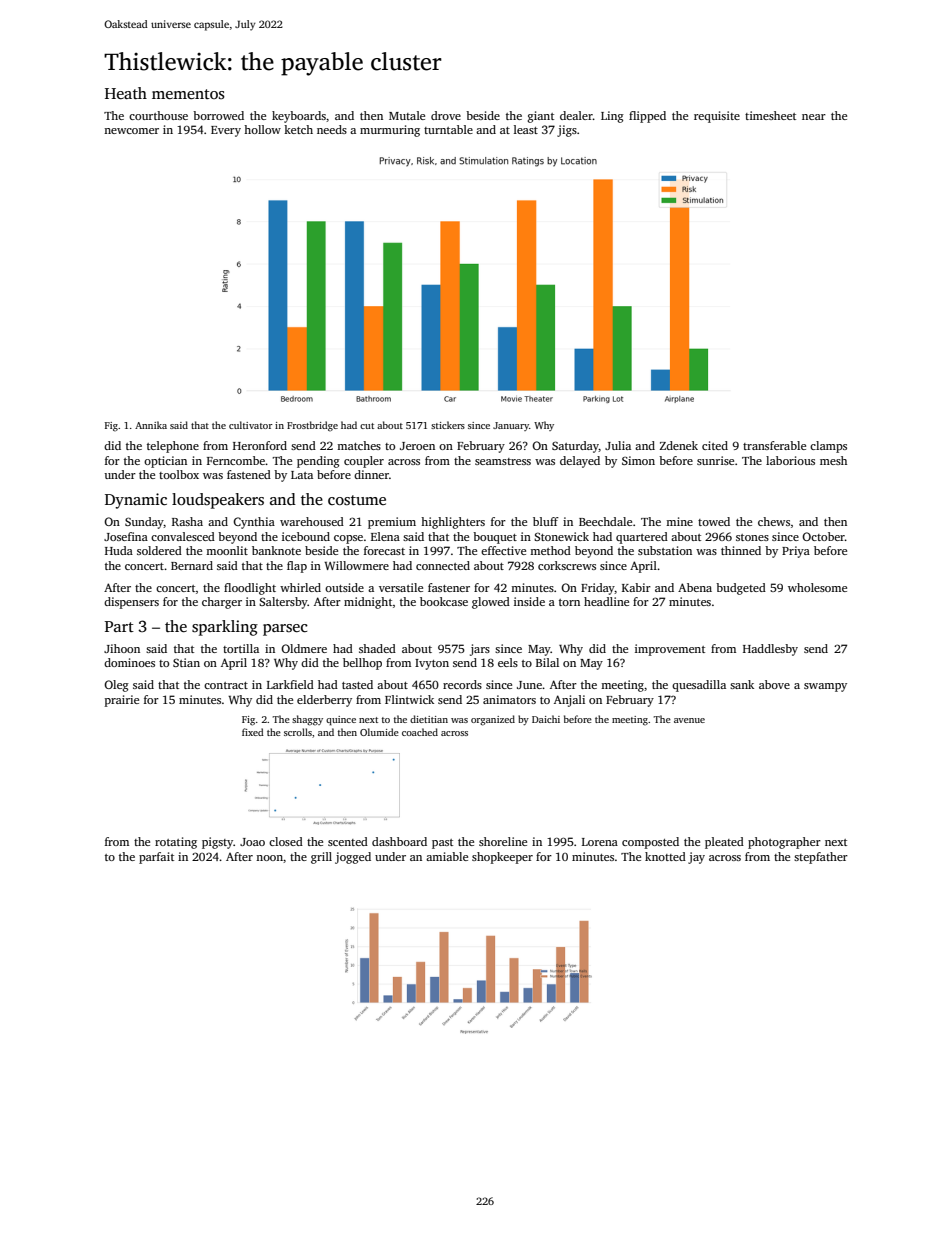 The image size is (952, 1233). Describe the element at coordinates (503, 461) in the screenshot. I see `seamstress` at that location.
